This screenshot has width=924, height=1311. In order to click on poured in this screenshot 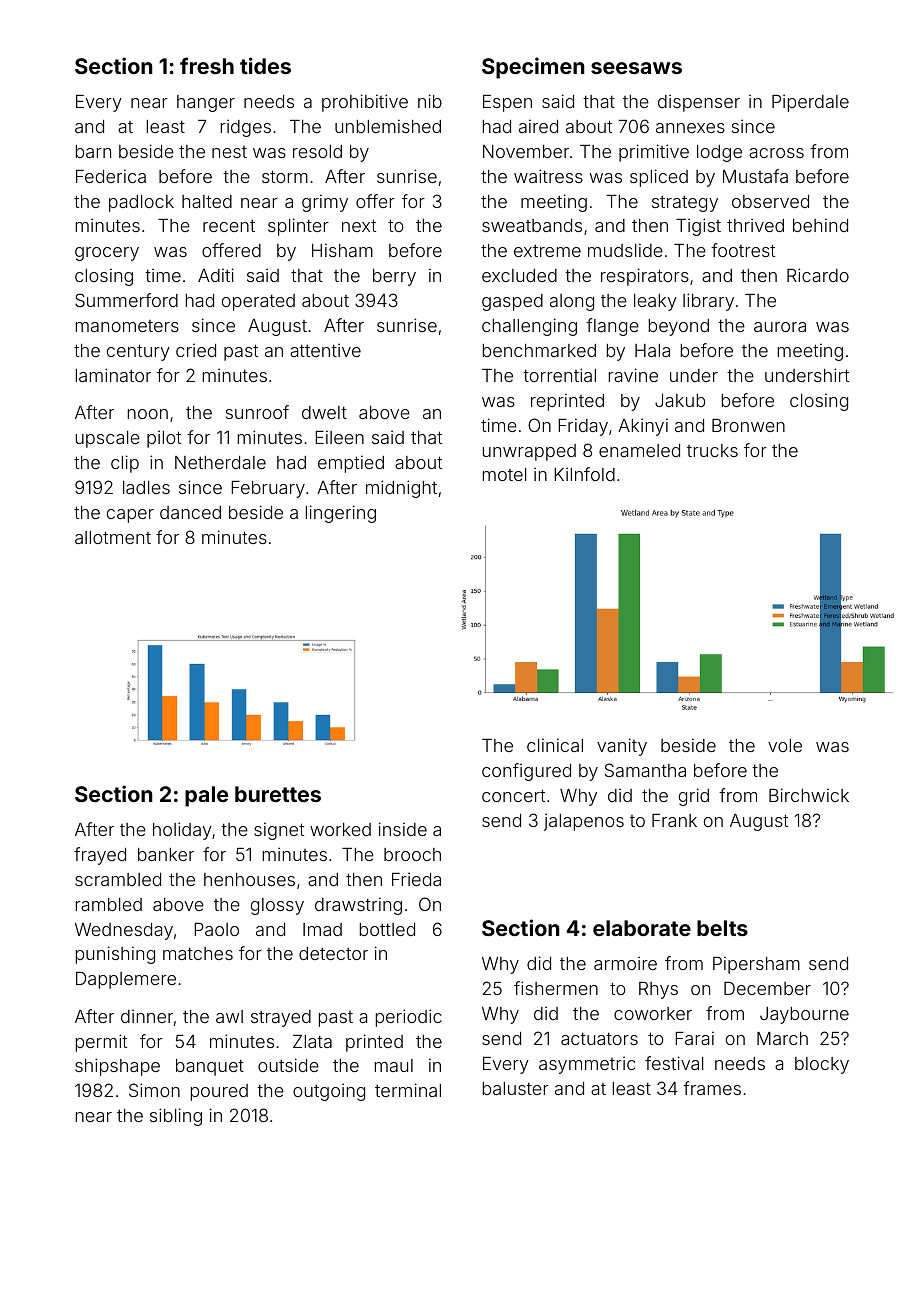, I will do `click(219, 1092)`.
